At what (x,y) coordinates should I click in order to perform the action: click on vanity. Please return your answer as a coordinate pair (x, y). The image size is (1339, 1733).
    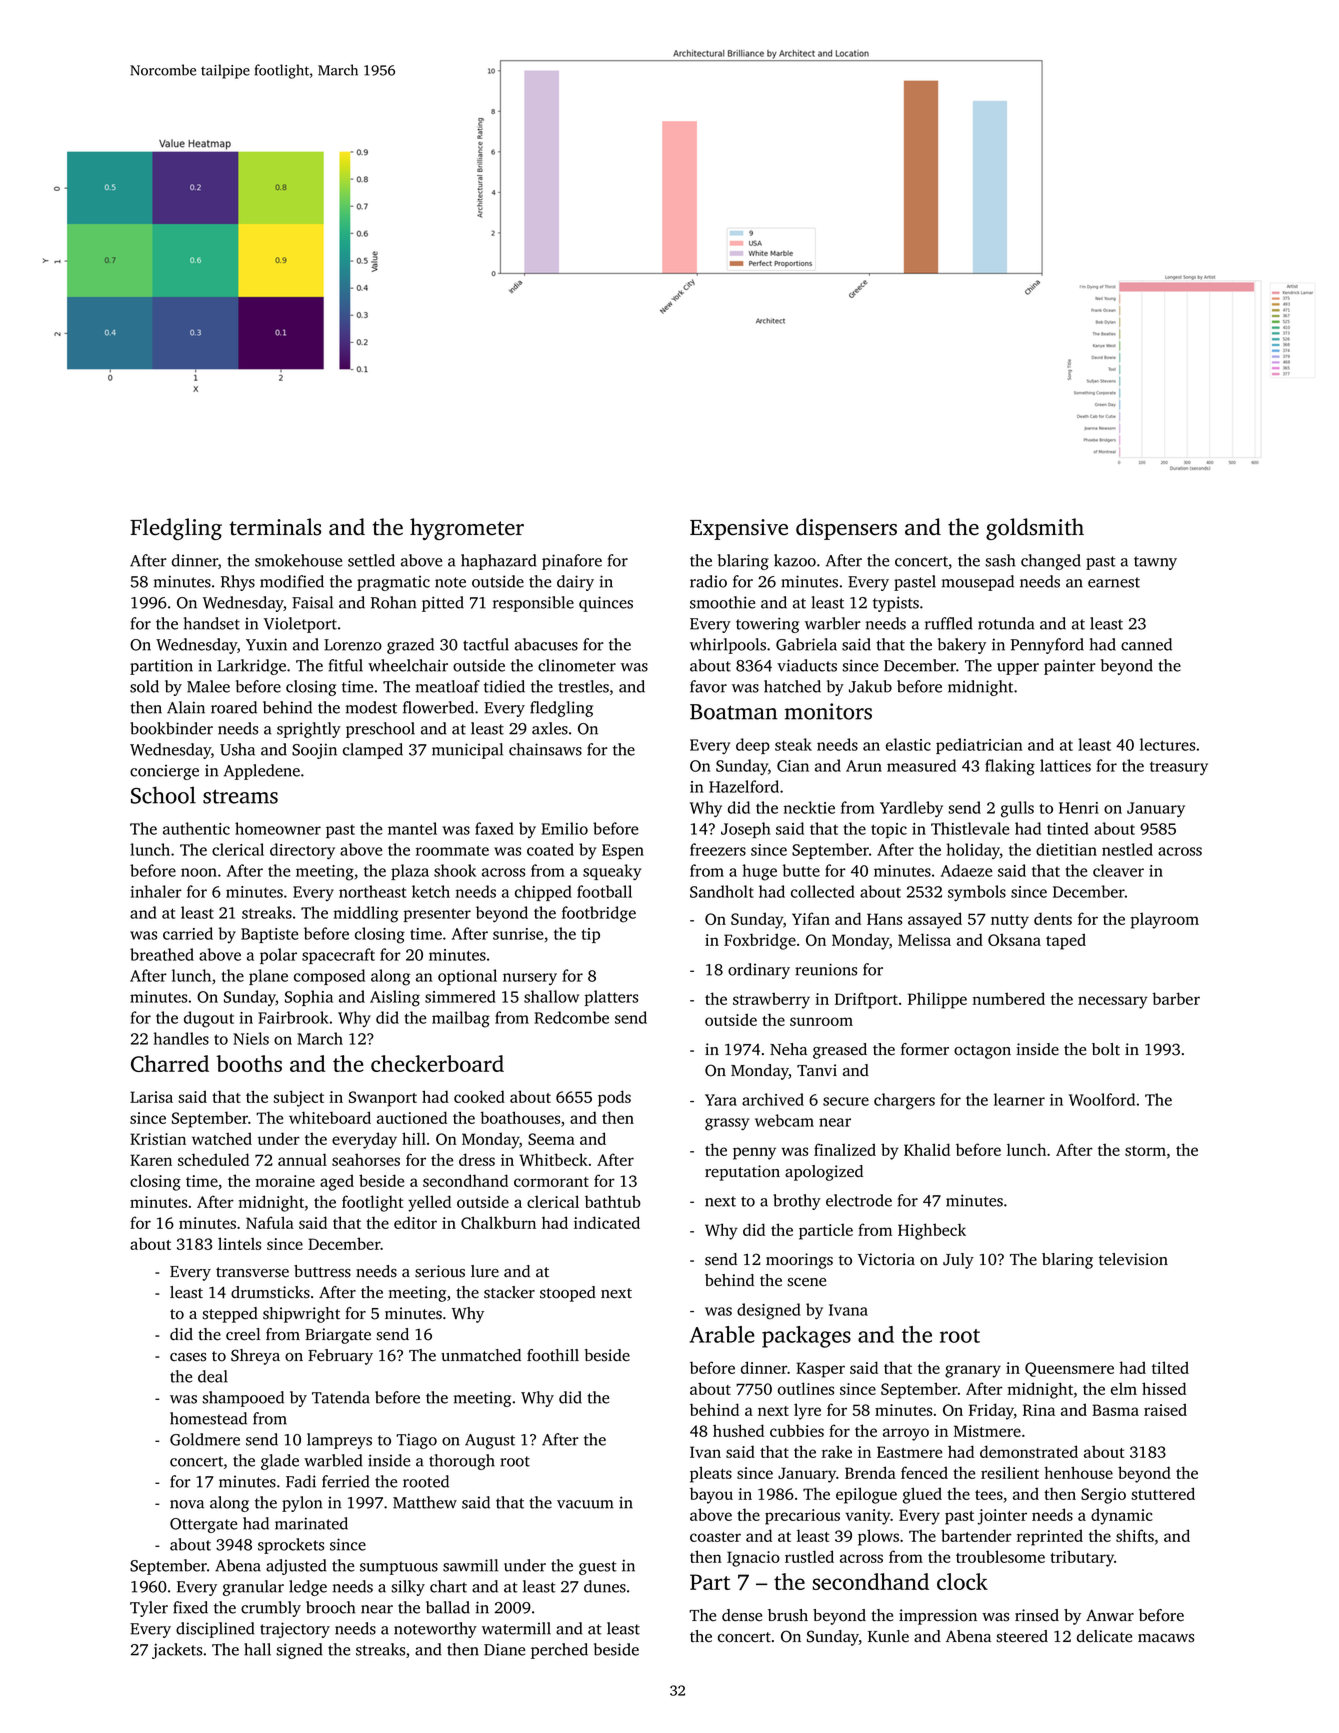
    Looking at the image, I should click on (868, 1517).
